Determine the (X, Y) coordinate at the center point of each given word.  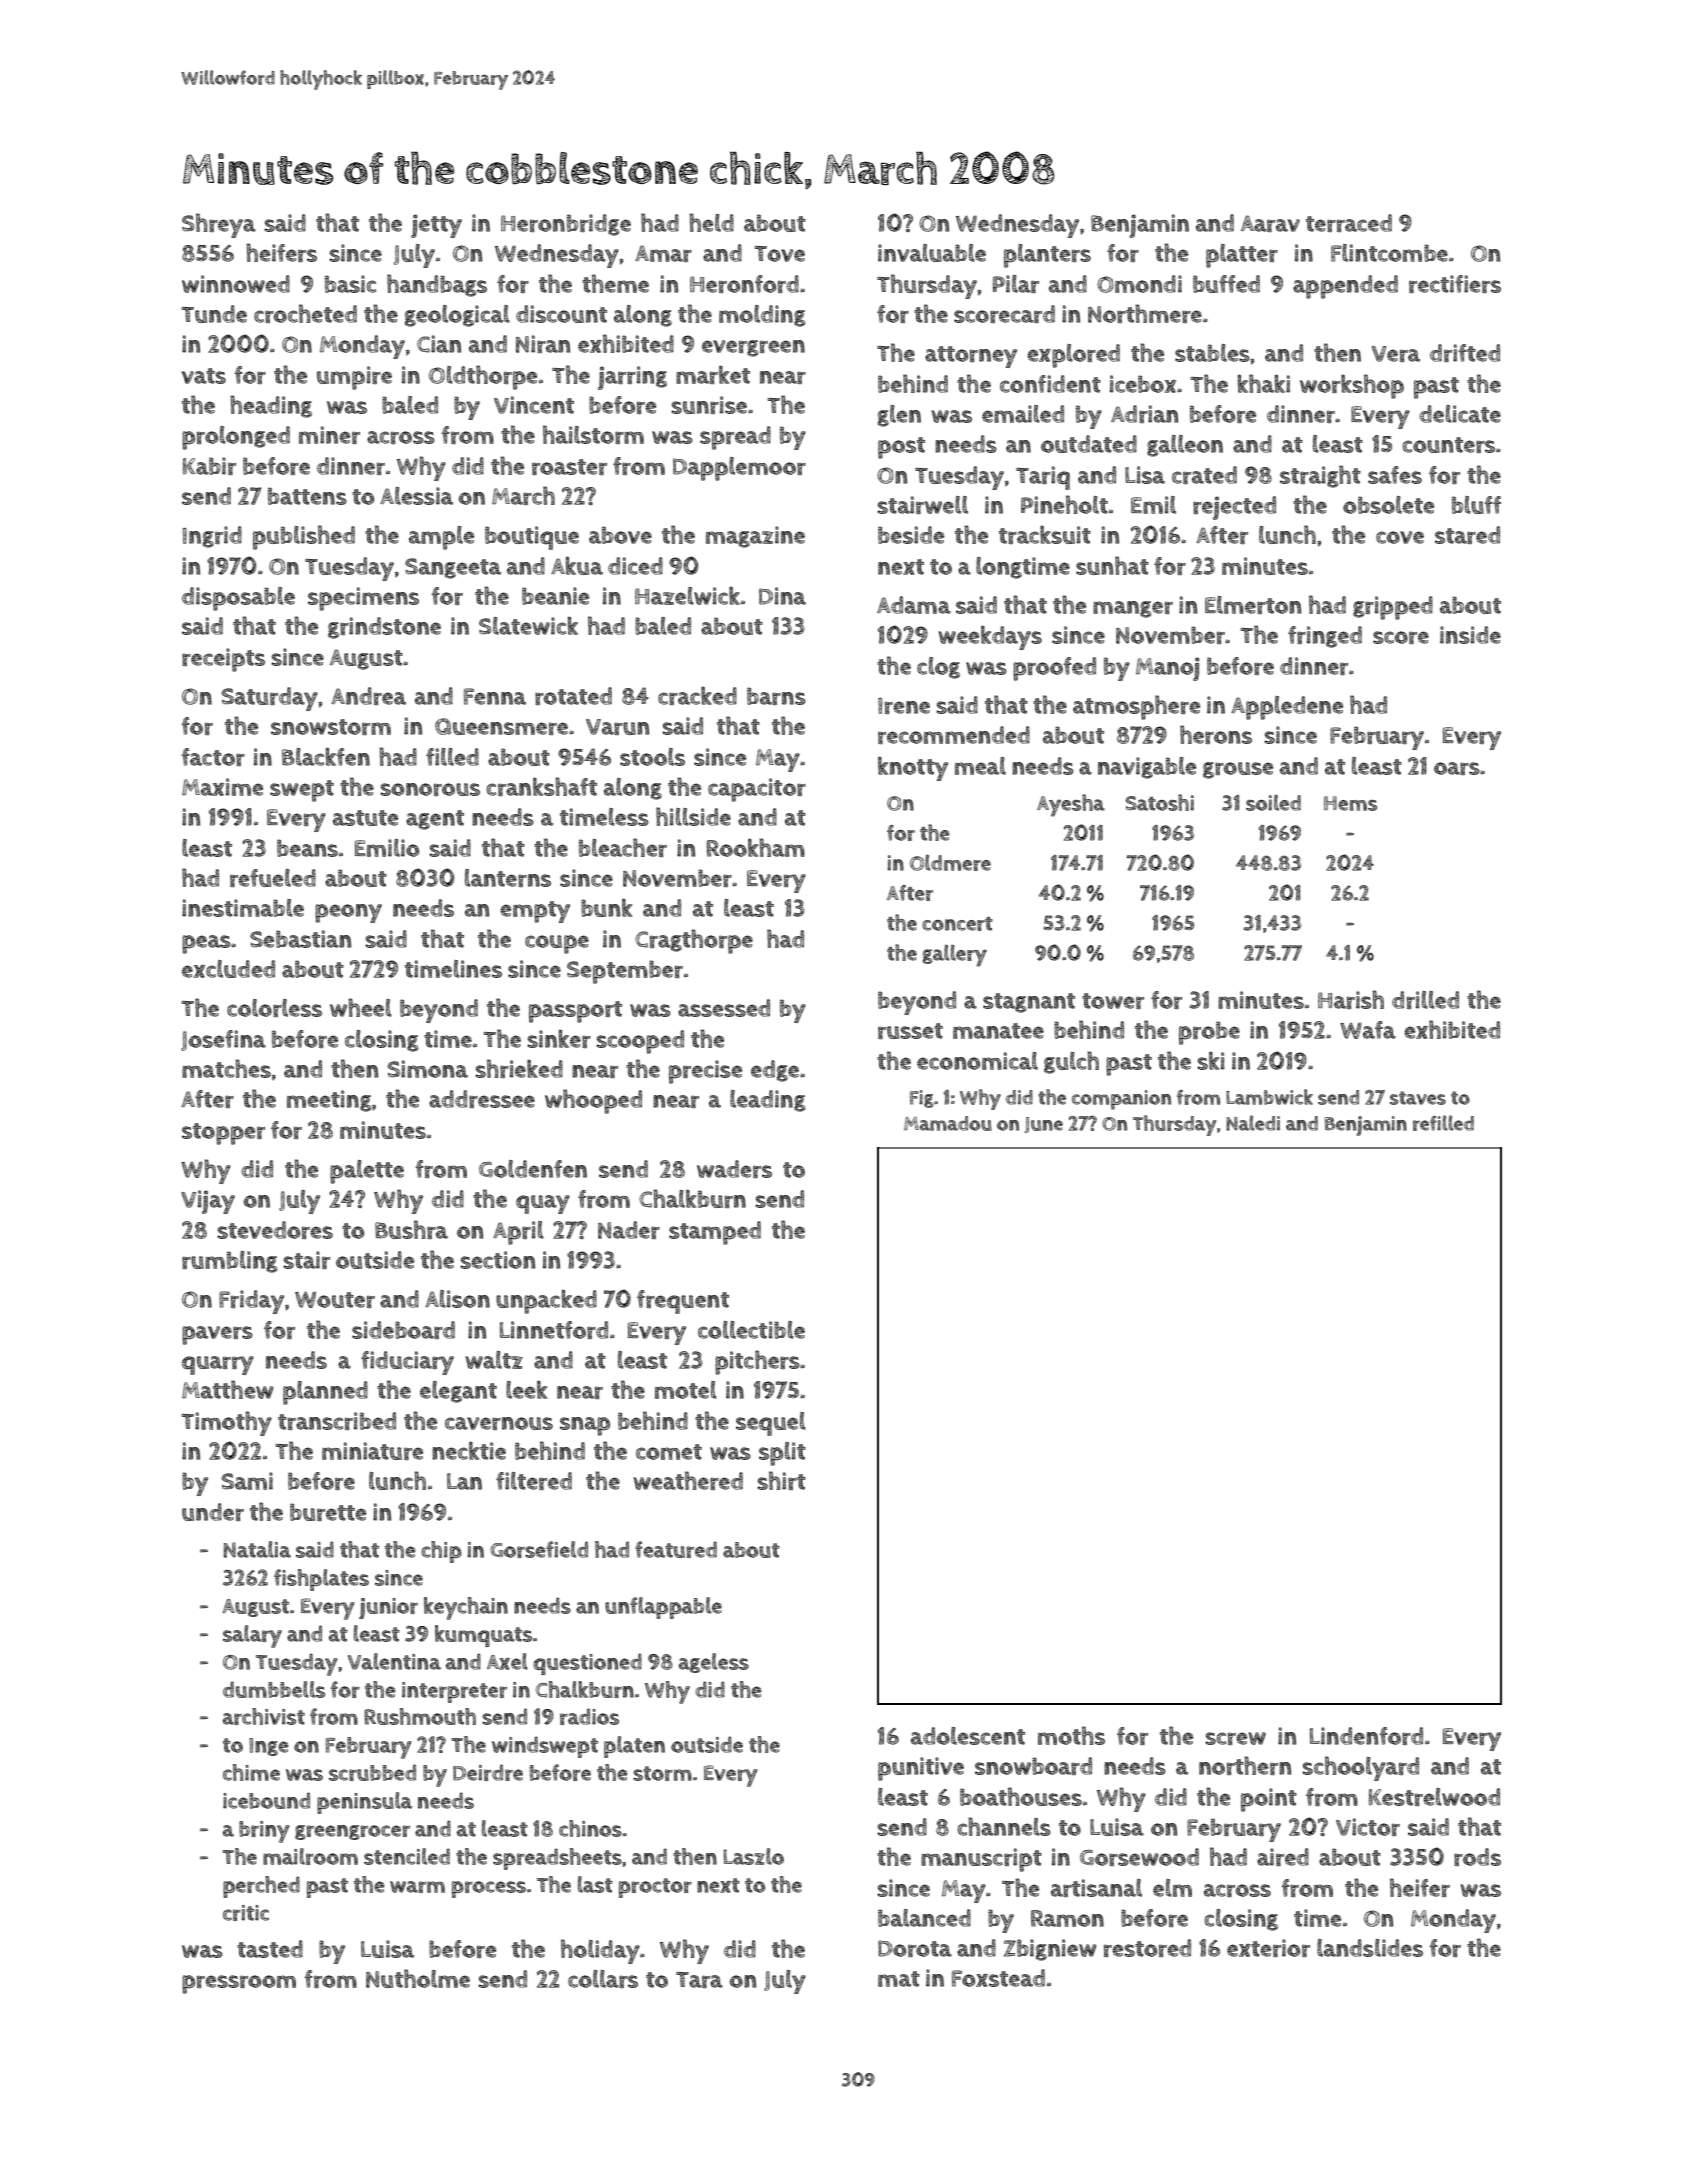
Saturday (270, 699)
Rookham (755, 847)
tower (1113, 1001)
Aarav (1270, 223)
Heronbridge (566, 225)
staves (1418, 1098)
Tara (699, 1980)
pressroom (239, 1984)
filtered (534, 1481)
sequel (771, 1424)
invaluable (932, 253)
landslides (1370, 1948)
